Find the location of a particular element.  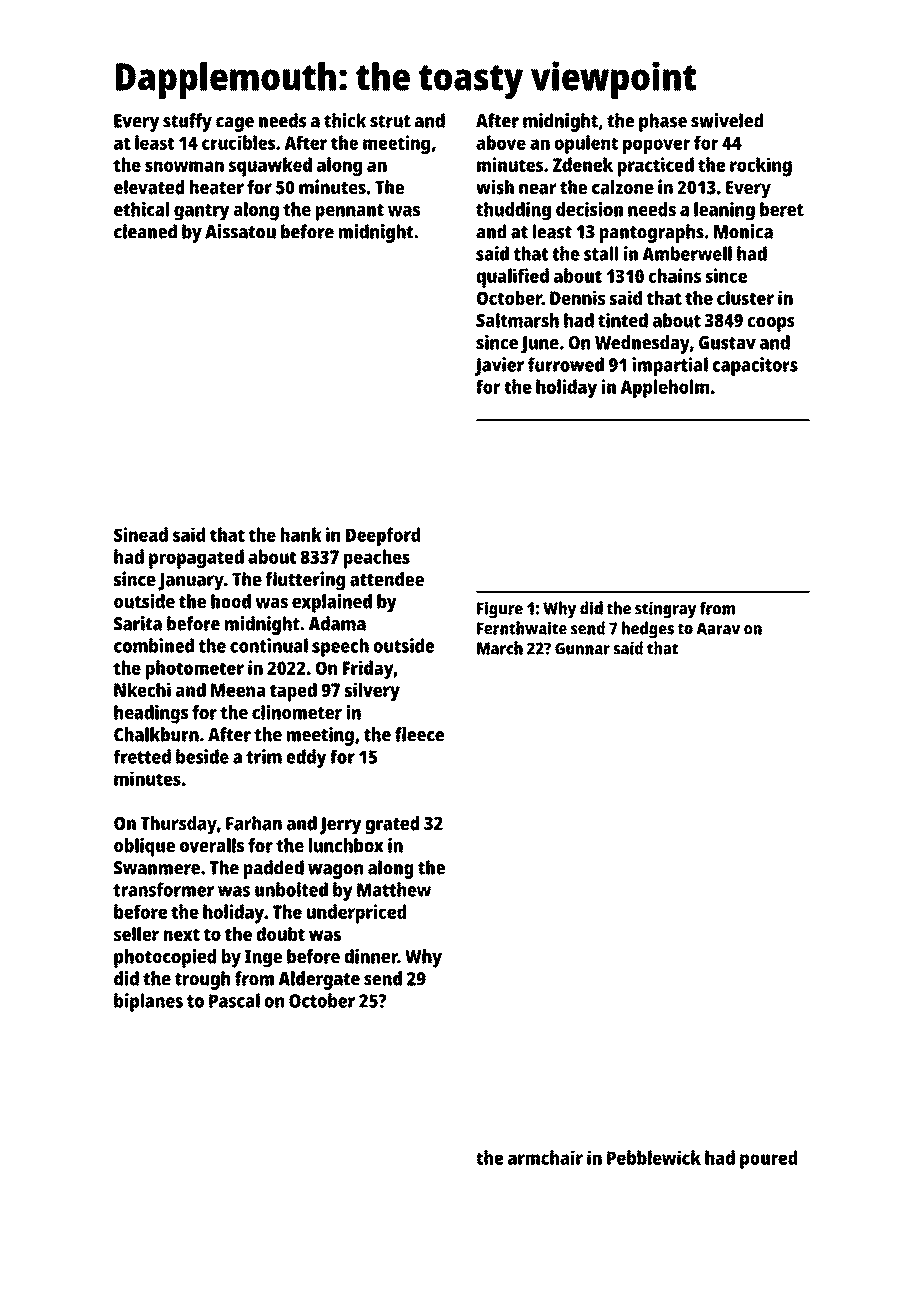

Sarita is located at coordinates (138, 623).
